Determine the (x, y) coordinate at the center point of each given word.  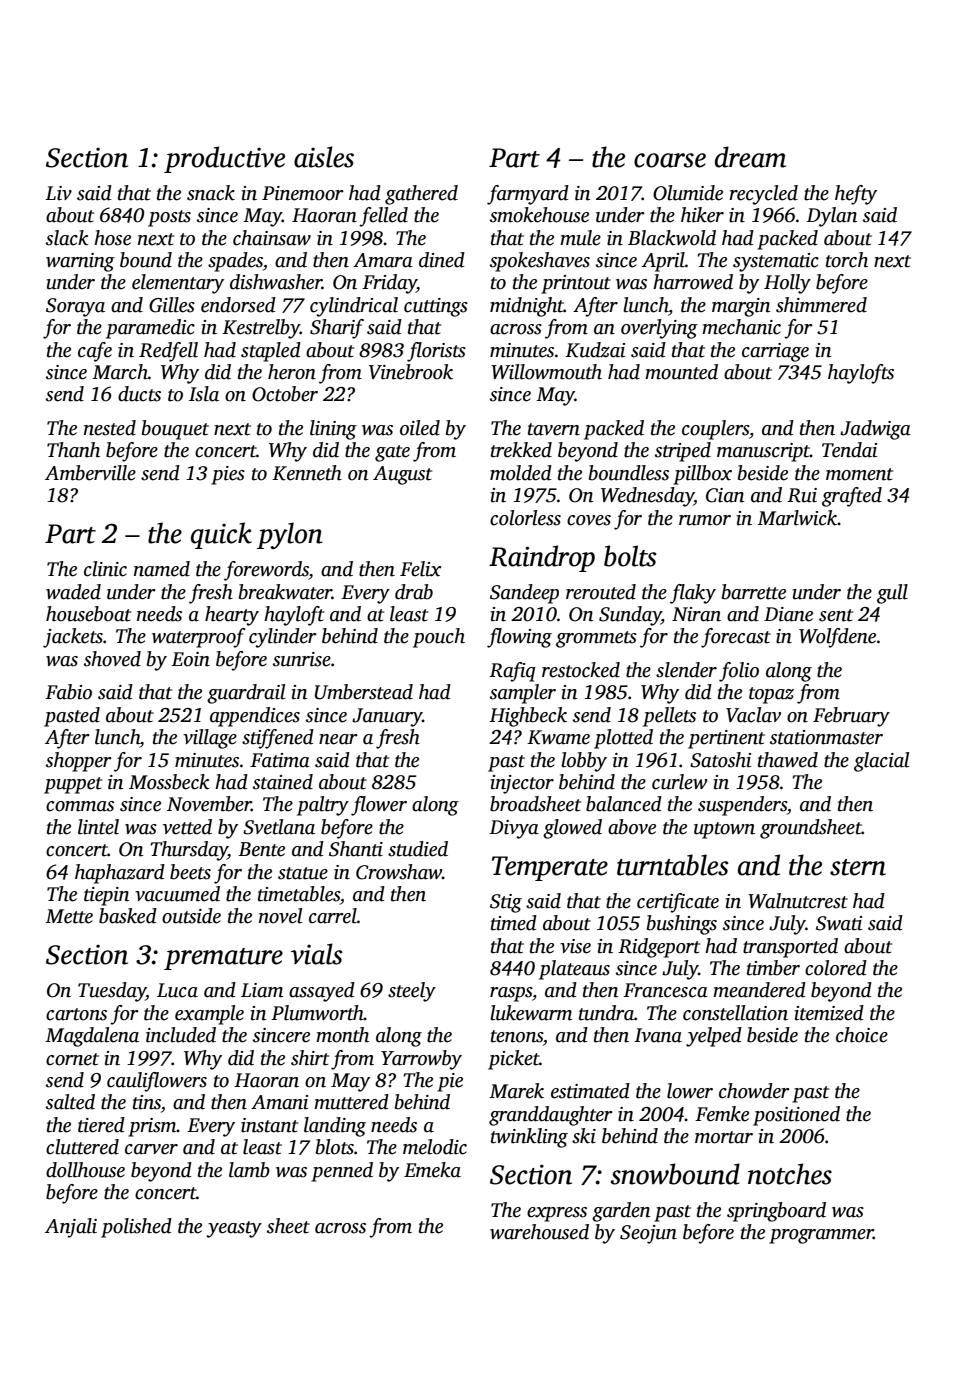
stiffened (278, 739)
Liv (58, 193)
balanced (624, 804)
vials (316, 954)
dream (750, 157)
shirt (310, 1058)
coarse (670, 160)
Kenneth (307, 473)
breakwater (285, 592)
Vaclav (753, 715)
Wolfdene (837, 638)
